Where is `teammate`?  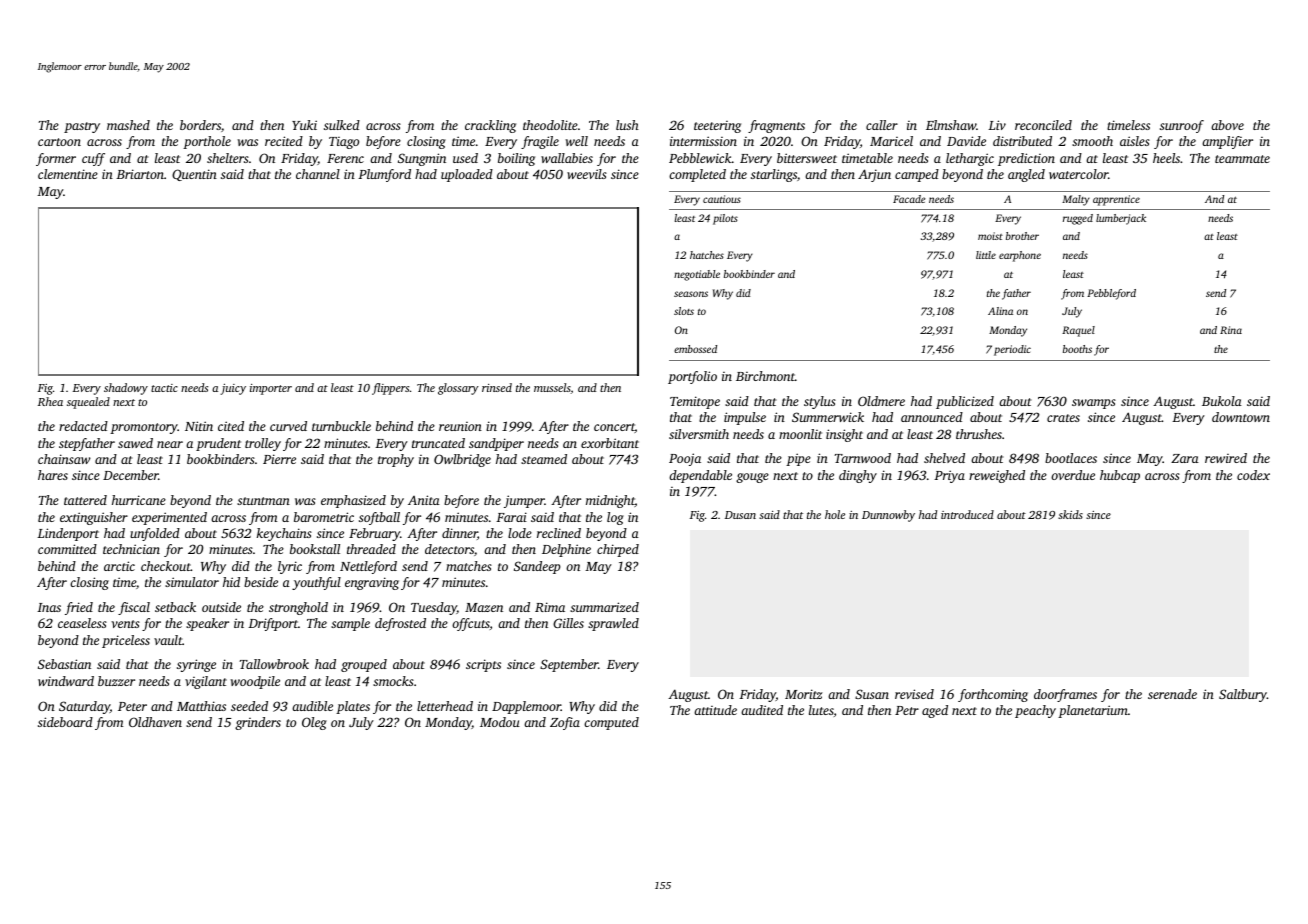 teammate is located at coordinates (1242, 159).
